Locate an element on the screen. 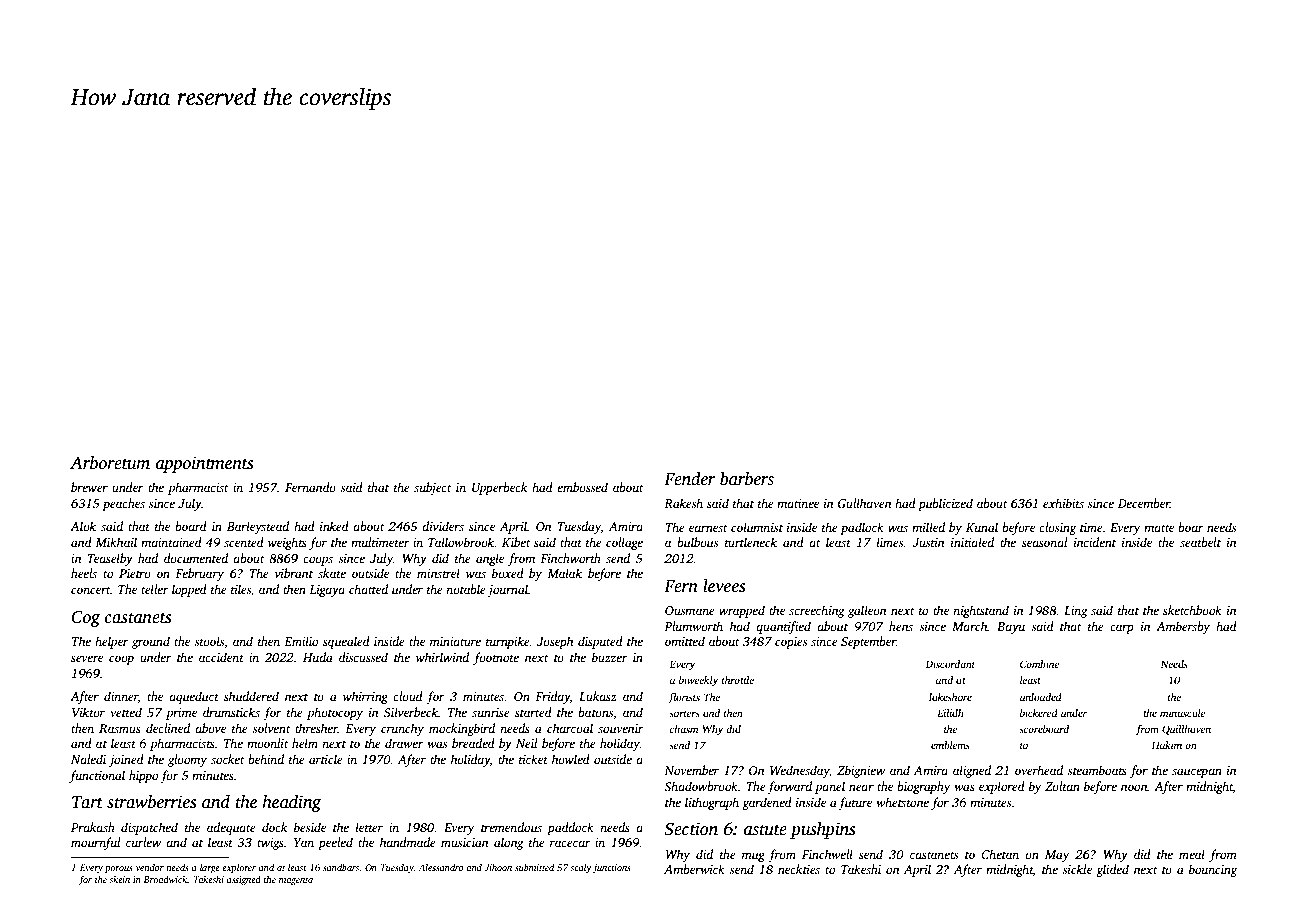 The height and width of the screenshot is (924, 1308). adequate is located at coordinates (231, 828).
